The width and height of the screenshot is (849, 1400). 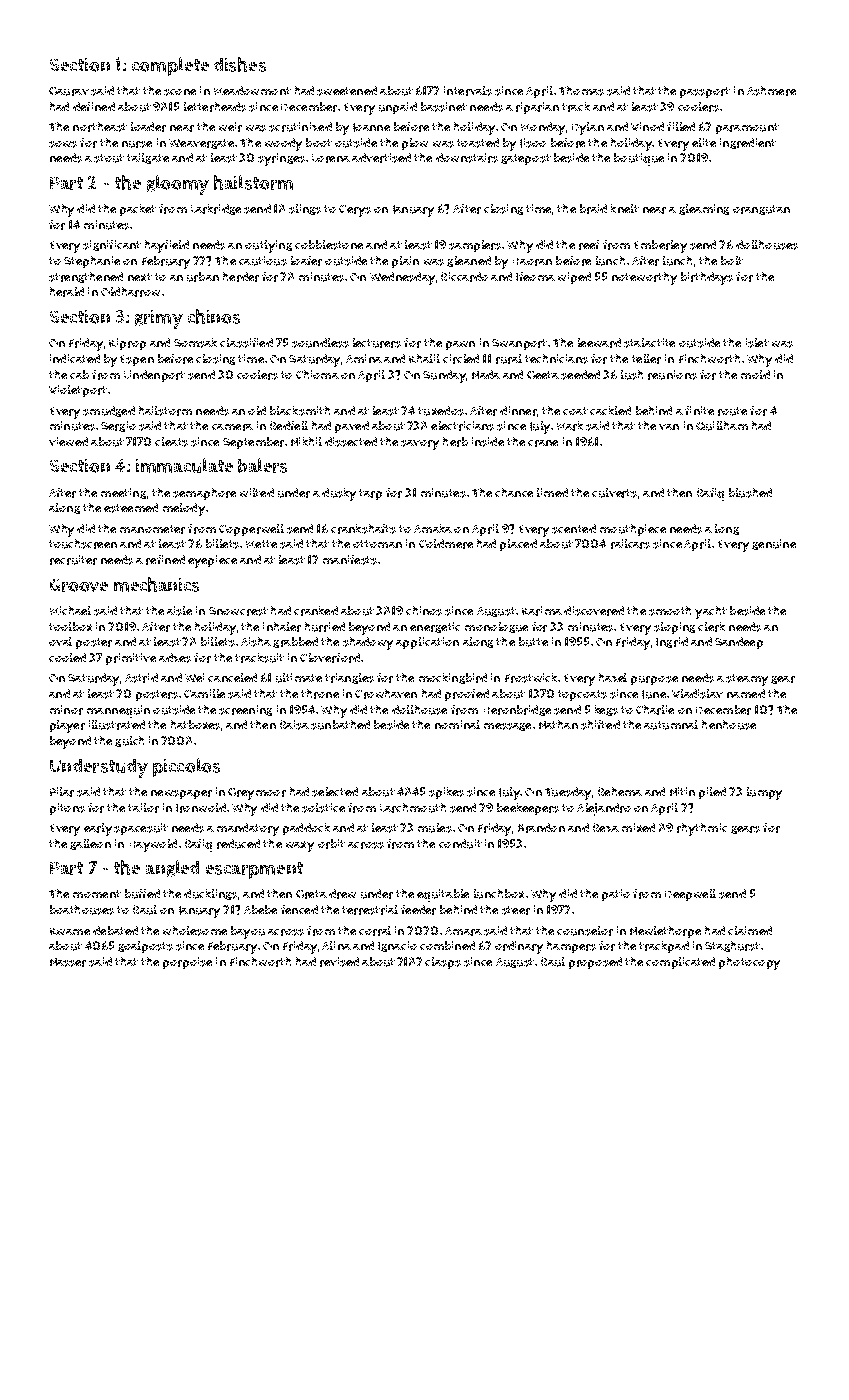 I want to click on samplers, so click(x=475, y=246).
